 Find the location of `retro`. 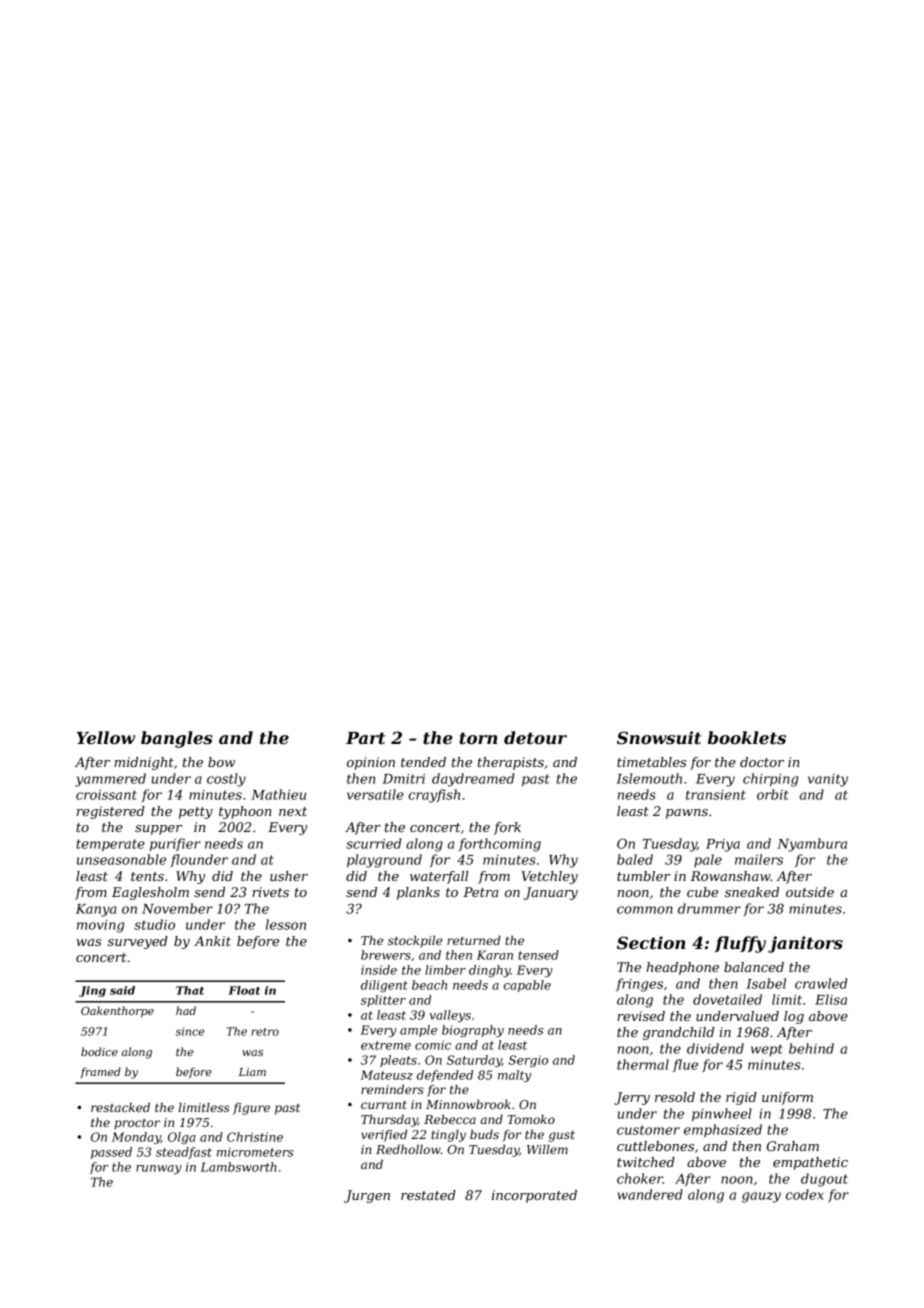

retro is located at coordinates (265, 1032).
